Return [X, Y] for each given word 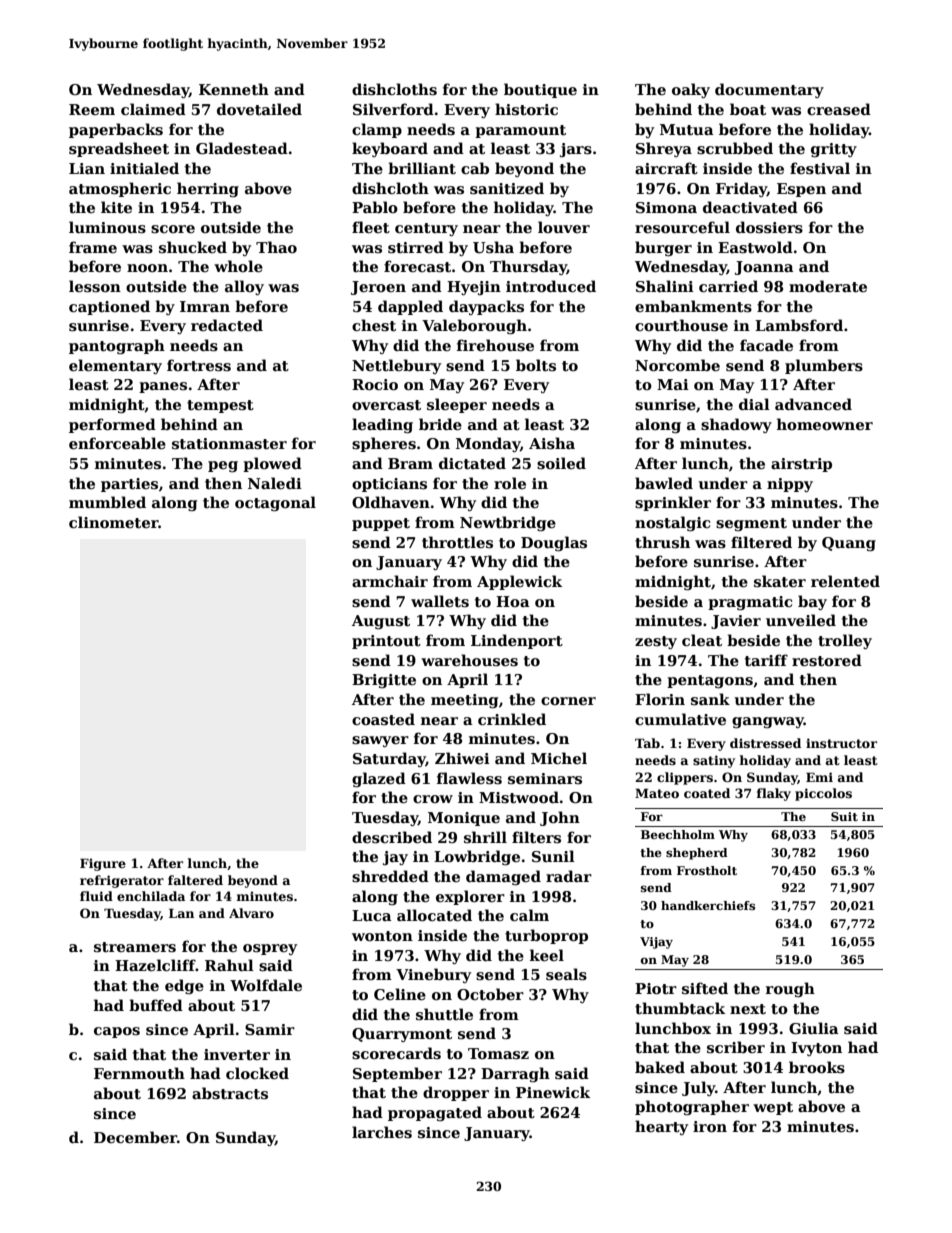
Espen [801, 190]
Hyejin [474, 288]
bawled [664, 483]
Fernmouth [139, 1073]
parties [129, 485]
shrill [485, 837]
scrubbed [735, 148]
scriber [736, 1047]
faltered [195, 880]
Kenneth [234, 89]
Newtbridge [508, 523]
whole [238, 266]
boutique [540, 90]
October [490, 994]
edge [184, 986]
